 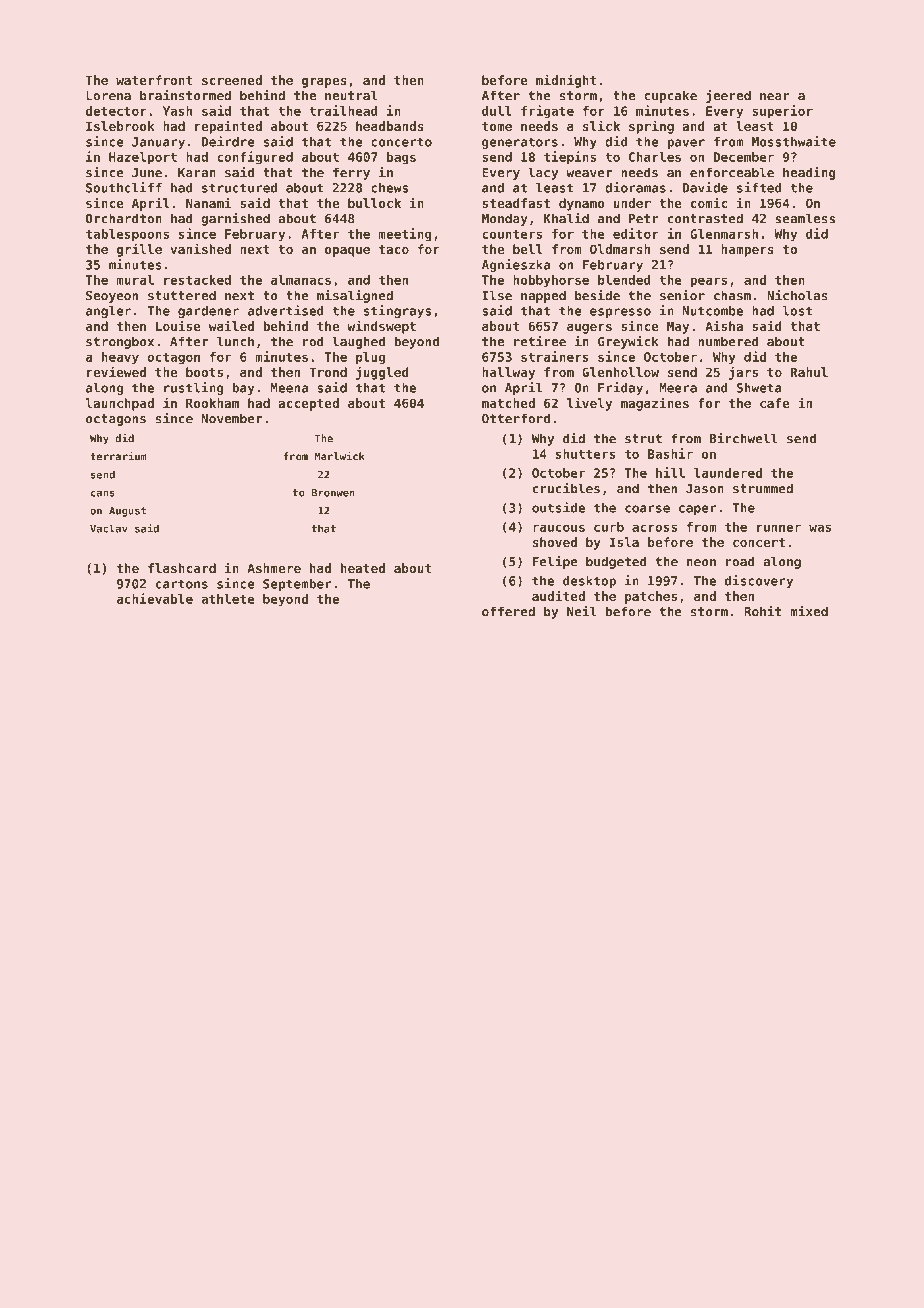 What do you see at coordinates (204, 372) in the document?
I see `boots` at bounding box center [204, 372].
